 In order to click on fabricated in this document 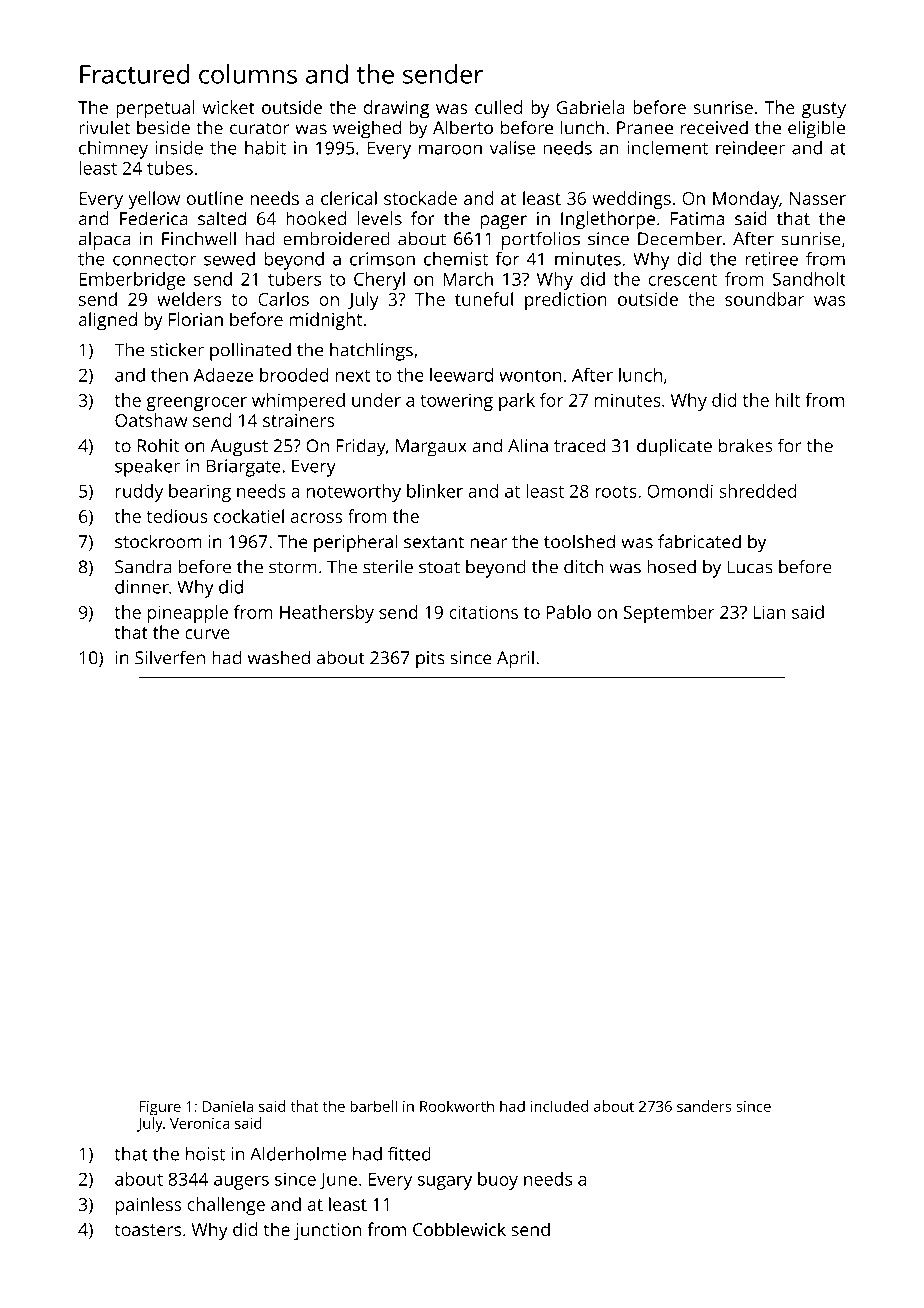, I will do `click(699, 541)`.
